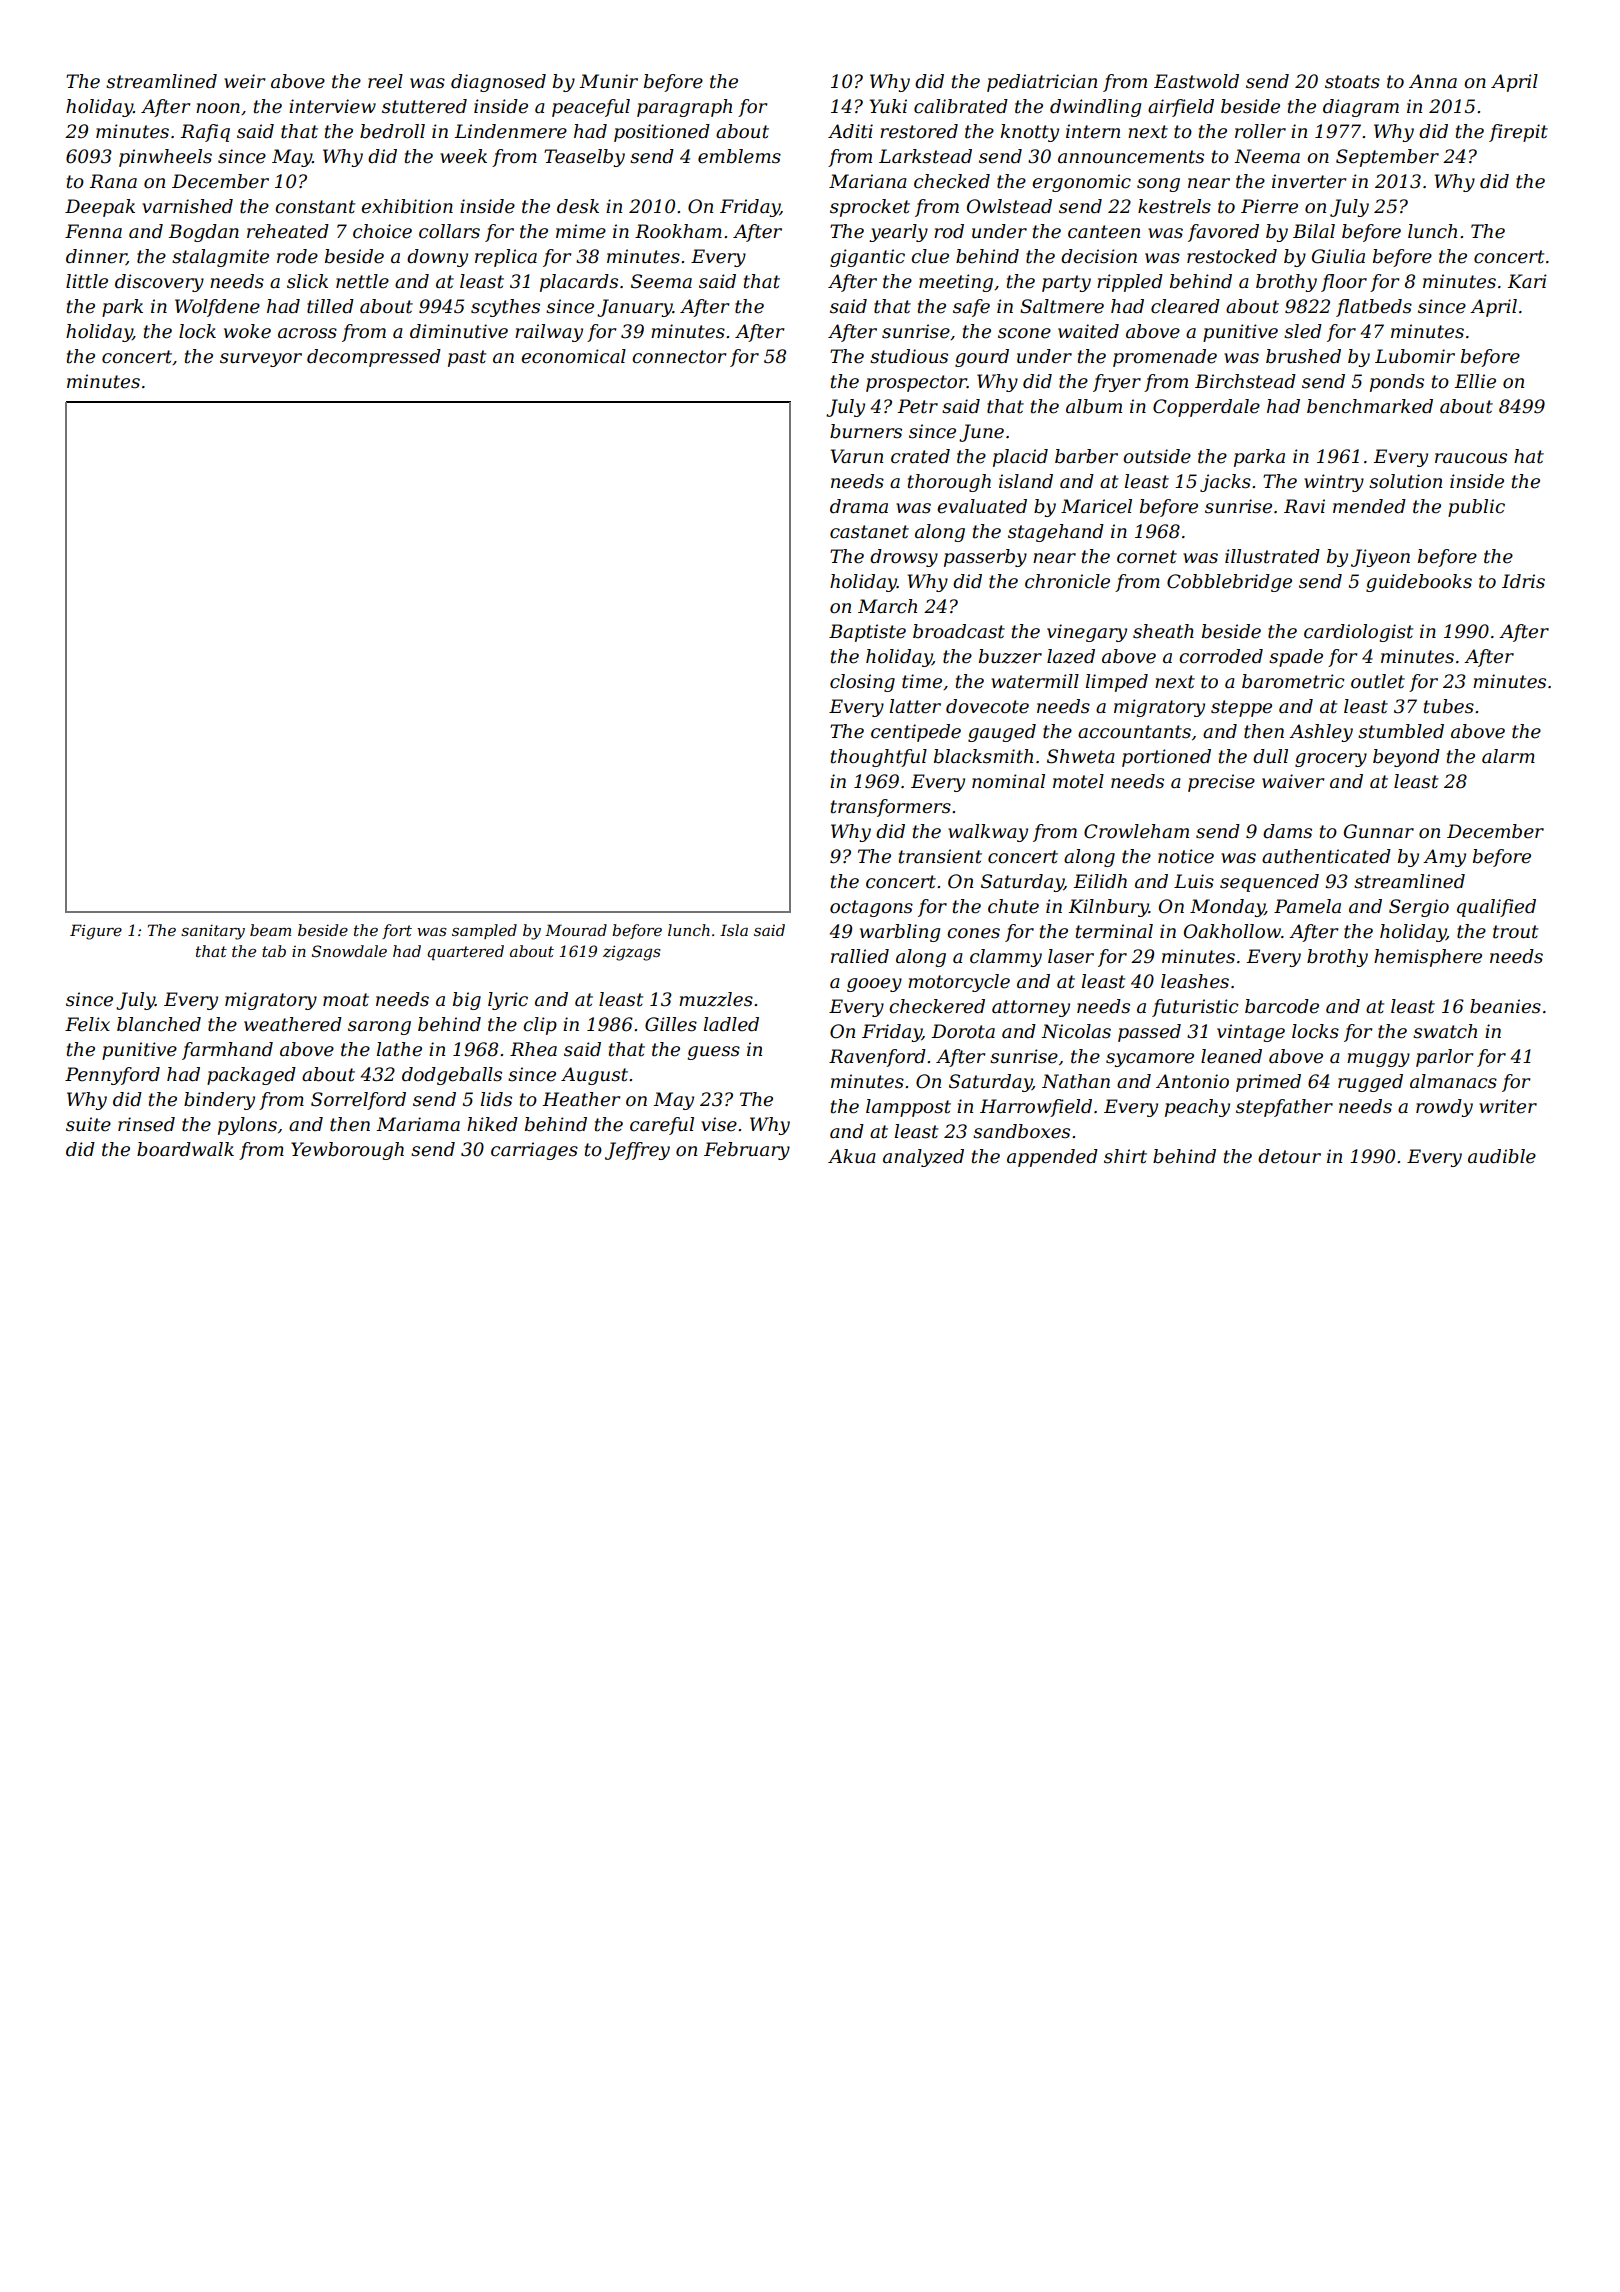 The image size is (1620, 2292). I want to click on qualified, so click(1496, 908).
